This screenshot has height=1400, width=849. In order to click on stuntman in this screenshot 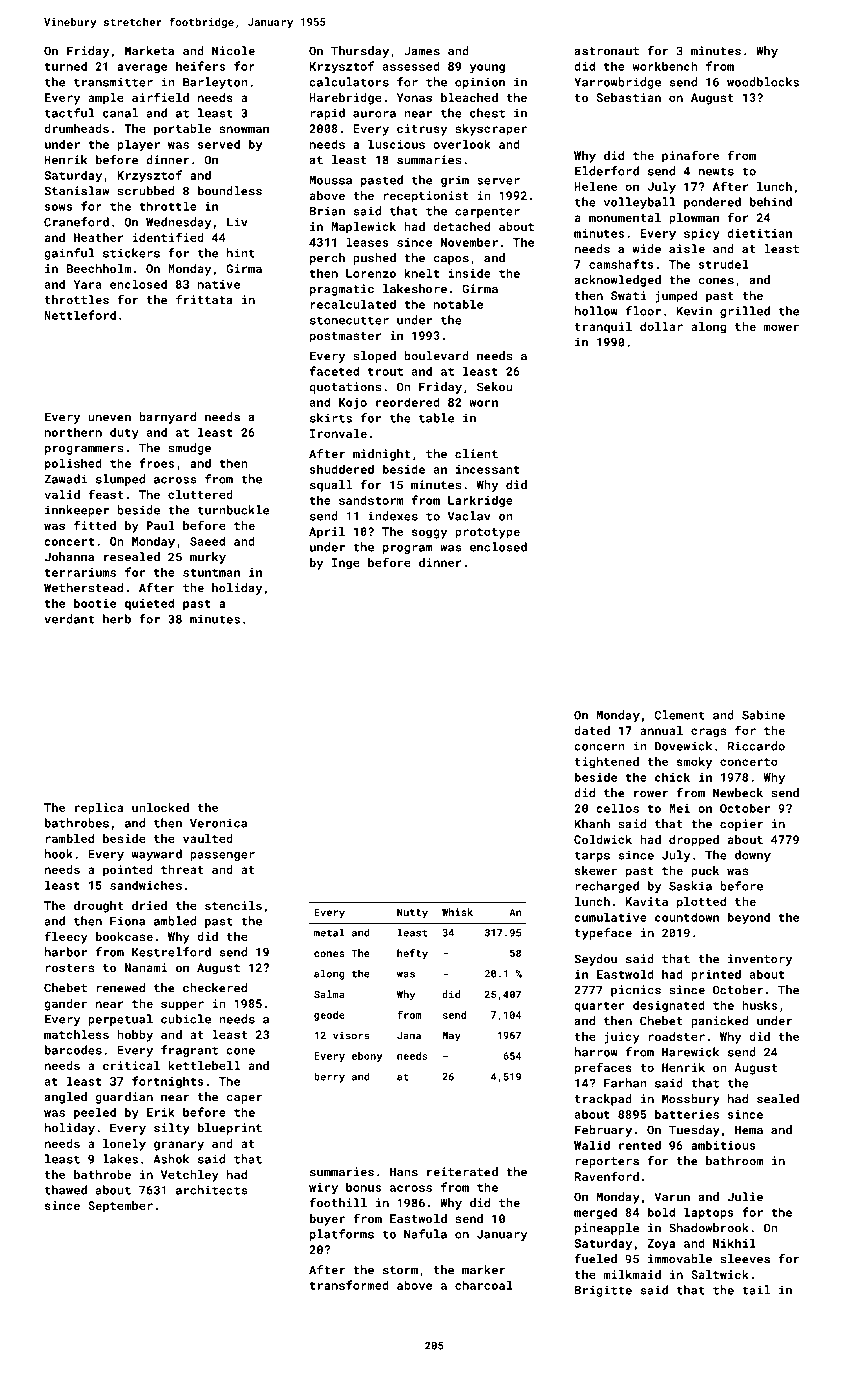, I will do `click(211, 573)`.
